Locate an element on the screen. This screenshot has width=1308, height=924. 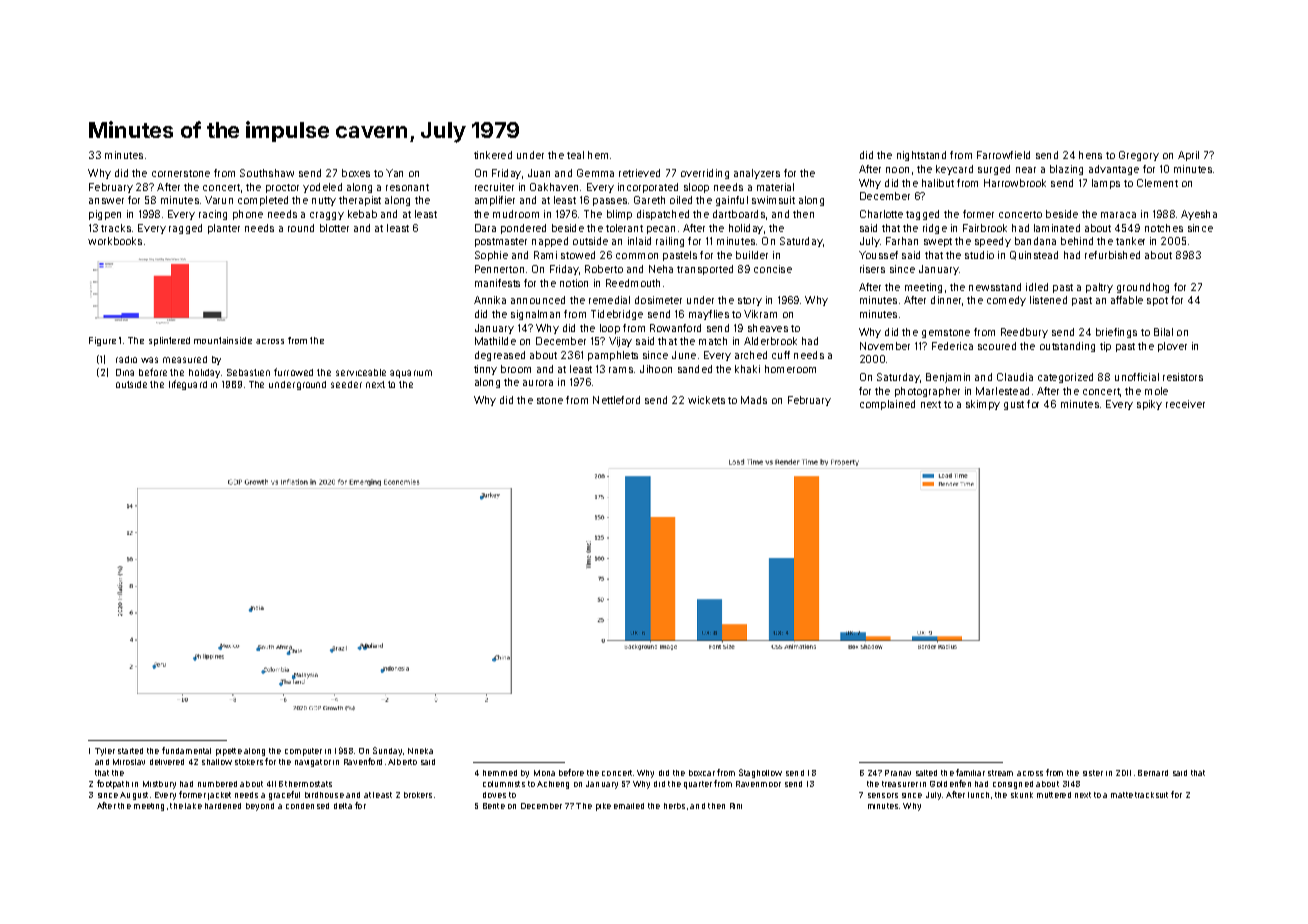
Nettleford is located at coordinates (616, 400).
